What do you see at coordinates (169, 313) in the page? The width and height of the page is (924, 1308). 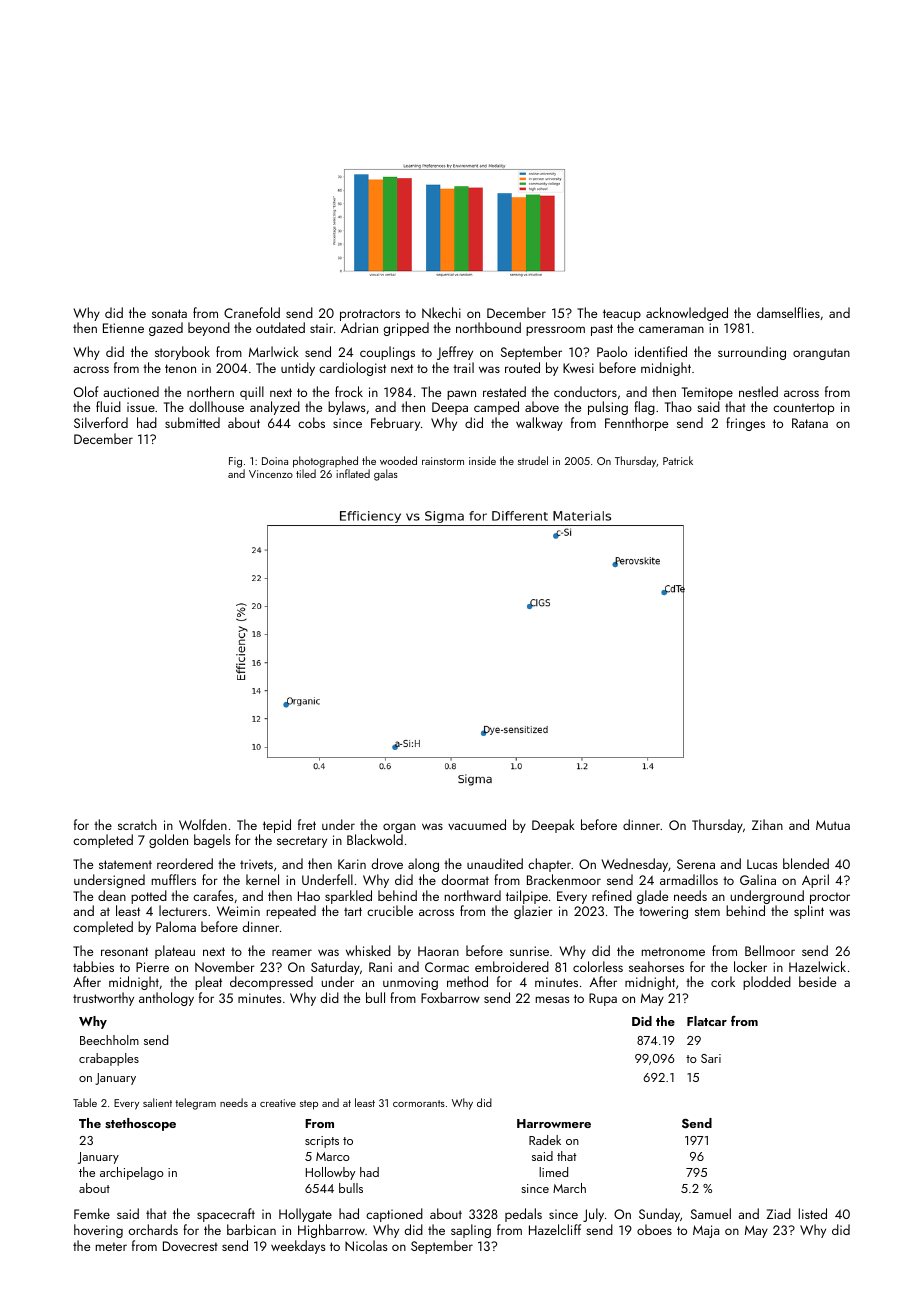 I see `sonata` at bounding box center [169, 313].
